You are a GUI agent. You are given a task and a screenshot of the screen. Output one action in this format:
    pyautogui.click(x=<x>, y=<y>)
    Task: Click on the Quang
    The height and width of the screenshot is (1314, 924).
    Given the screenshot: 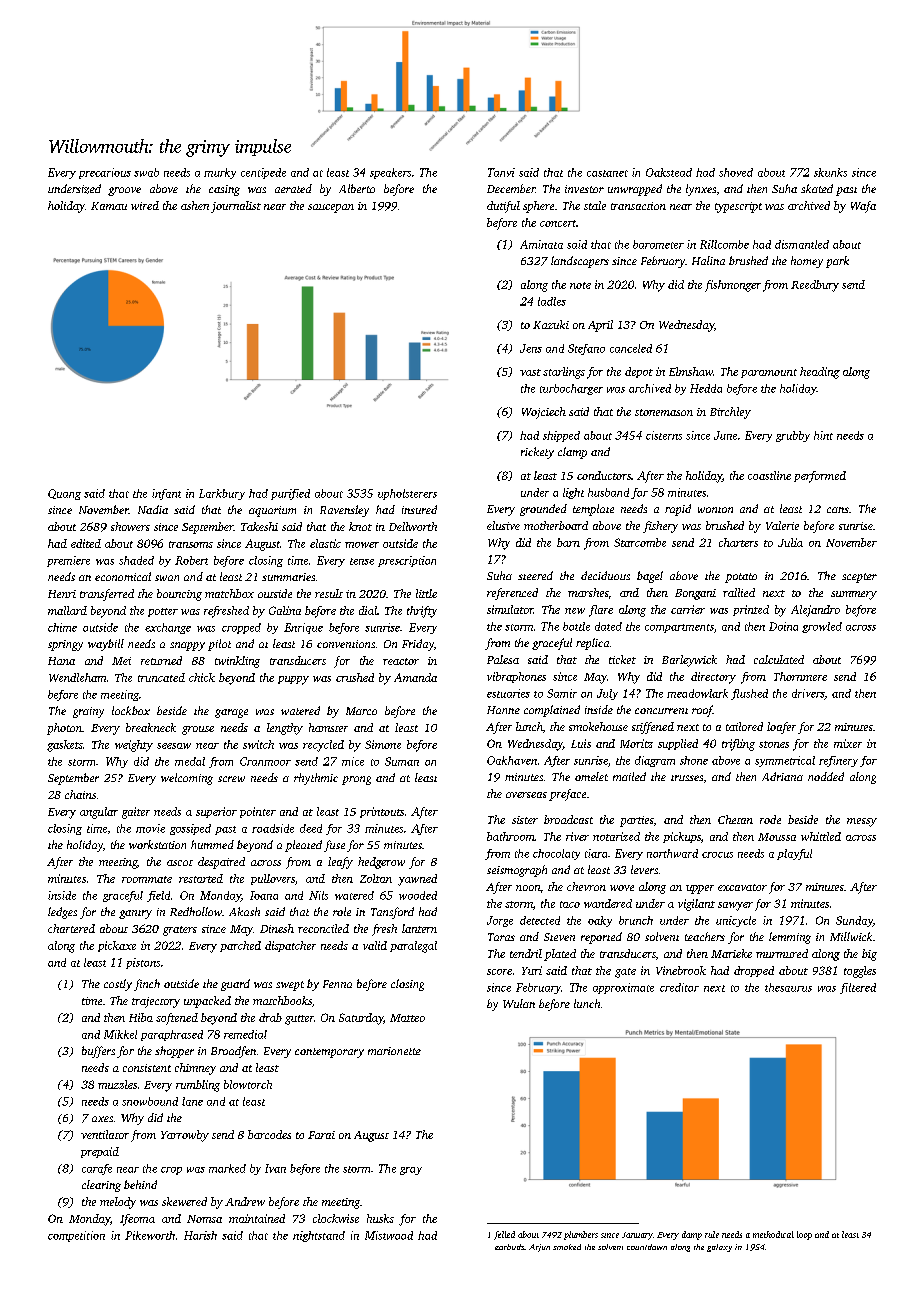 What is the action you would take?
    pyautogui.click(x=64, y=494)
